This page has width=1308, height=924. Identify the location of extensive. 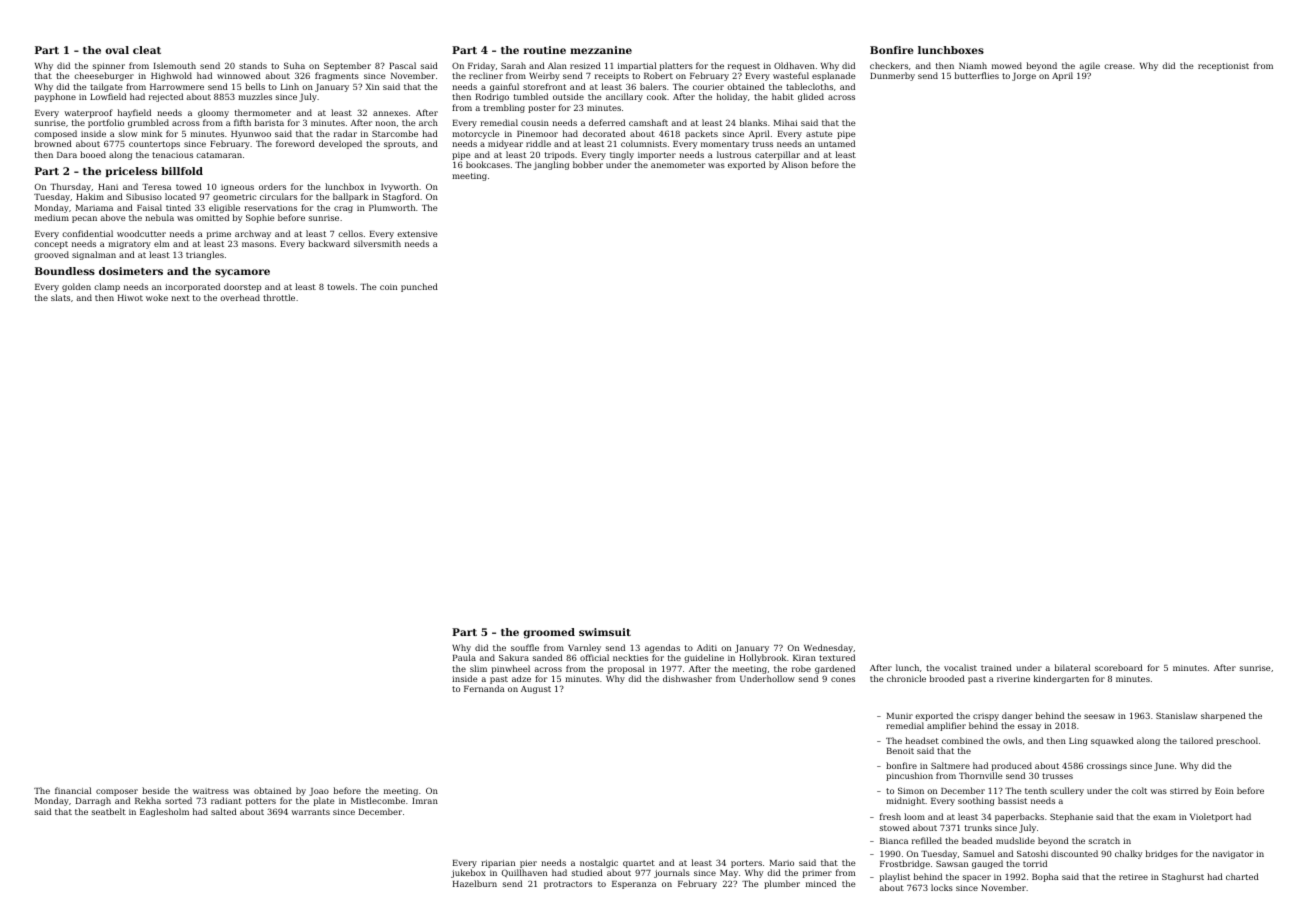
(417, 234).
